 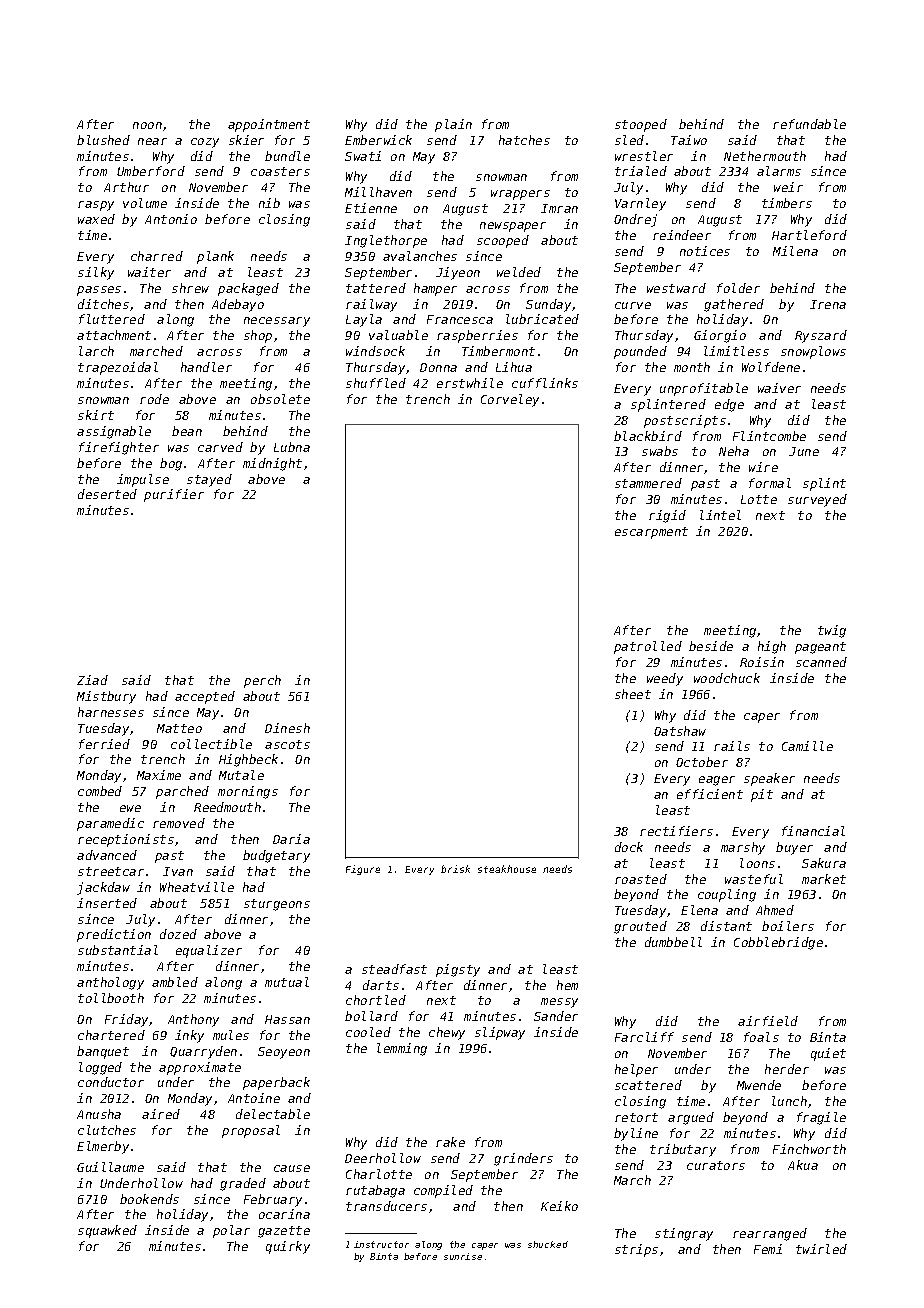 I want to click on brisk, so click(x=455, y=869).
